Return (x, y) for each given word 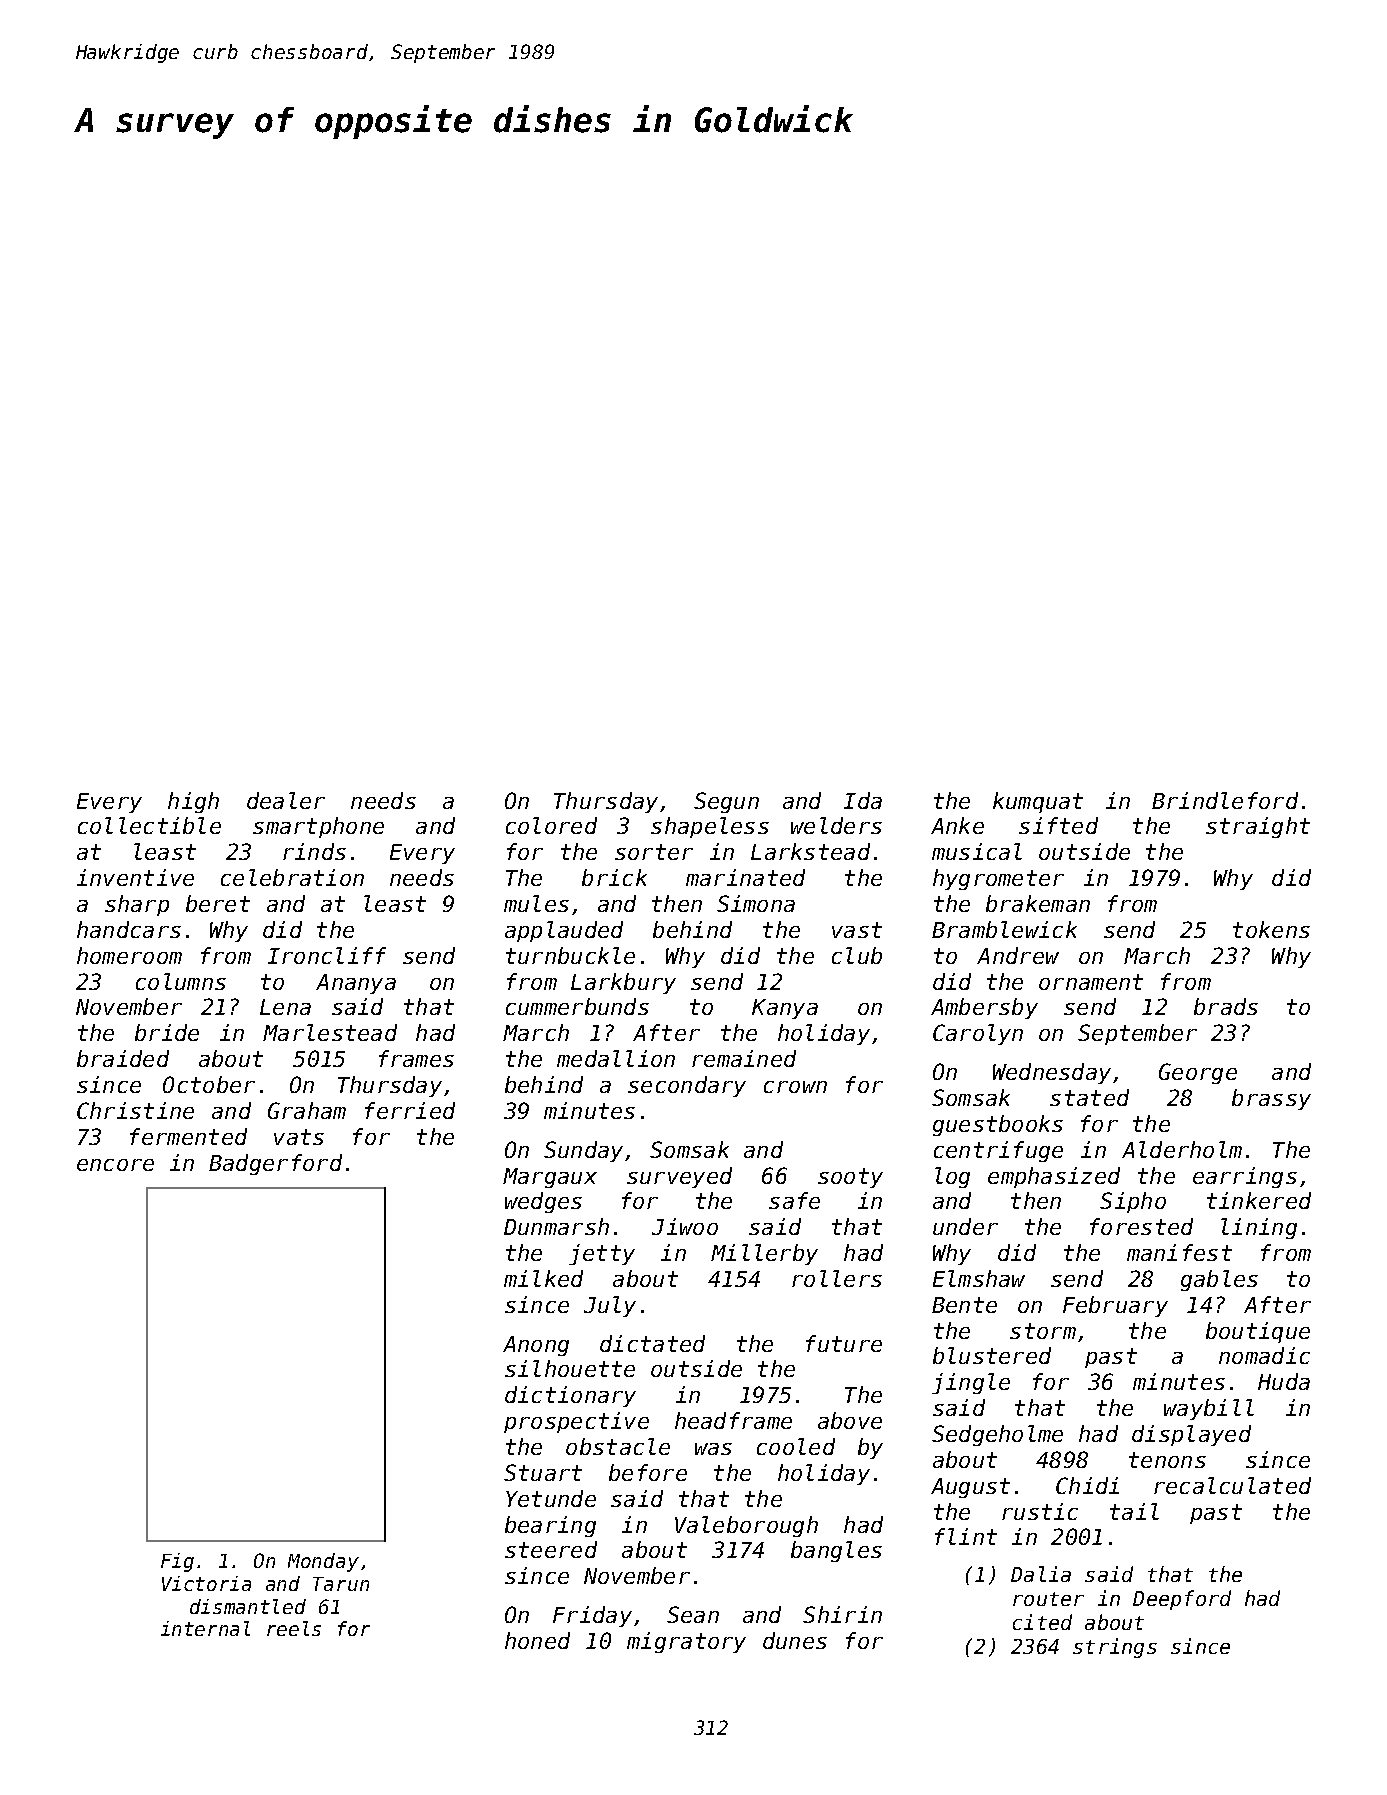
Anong (536, 1346)
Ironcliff (327, 955)
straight (1258, 827)
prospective (576, 1422)
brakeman (1038, 903)
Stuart (543, 1472)
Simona (756, 903)
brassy (1271, 1099)
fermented (188, 1136)
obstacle (618, 1446)
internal (205, 1628)
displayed (1191, 1435)
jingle (971, 1383)
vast (857, 930)
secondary (687, 1086)
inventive (135, 877)
